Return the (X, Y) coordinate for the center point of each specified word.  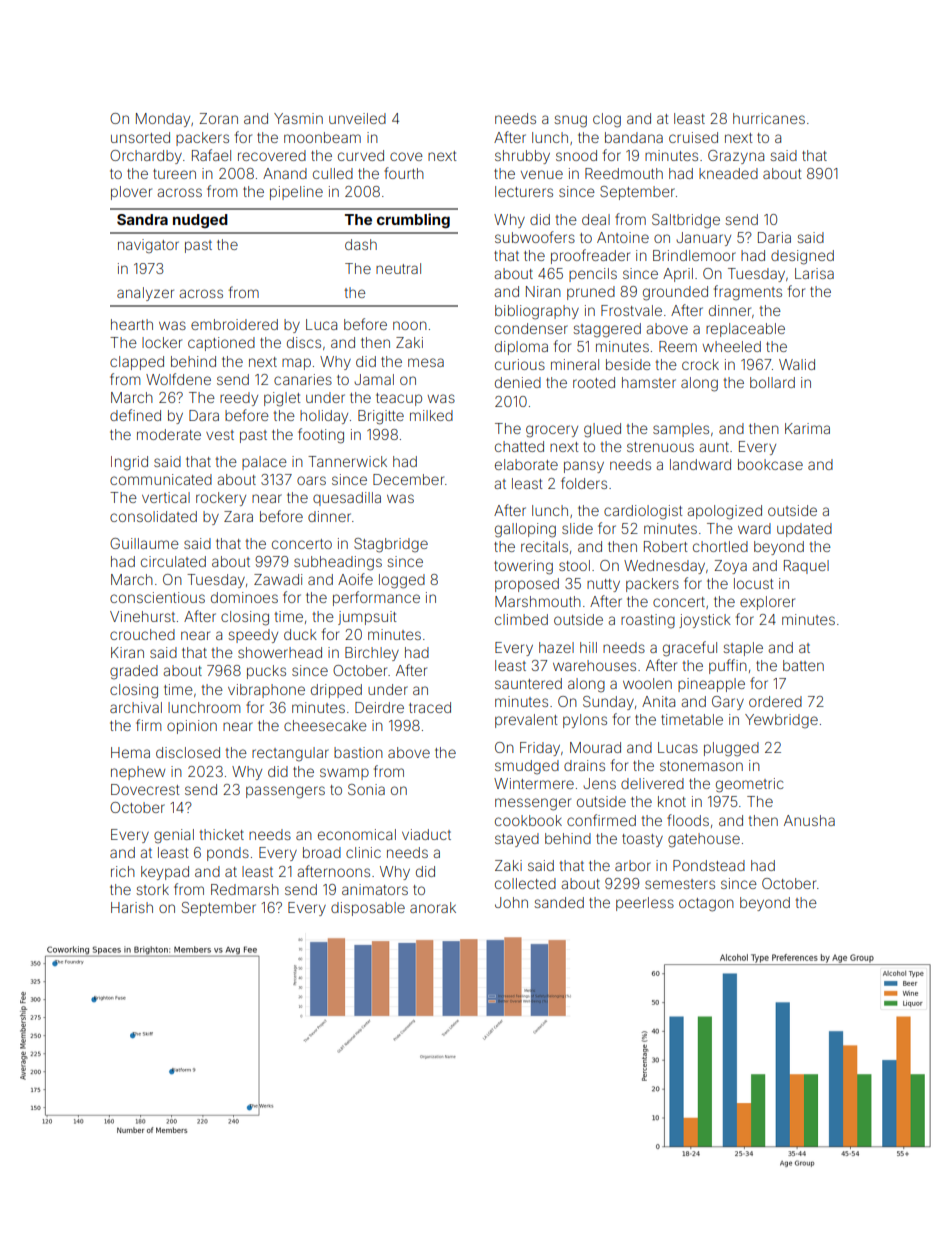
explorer (767, 603)
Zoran (218, 118)
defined (135, 415)
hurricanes (769, 118)
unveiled (357, 118)
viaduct (426, 834)
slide (577, 528)
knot (672, 801)
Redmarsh (245, 889)
